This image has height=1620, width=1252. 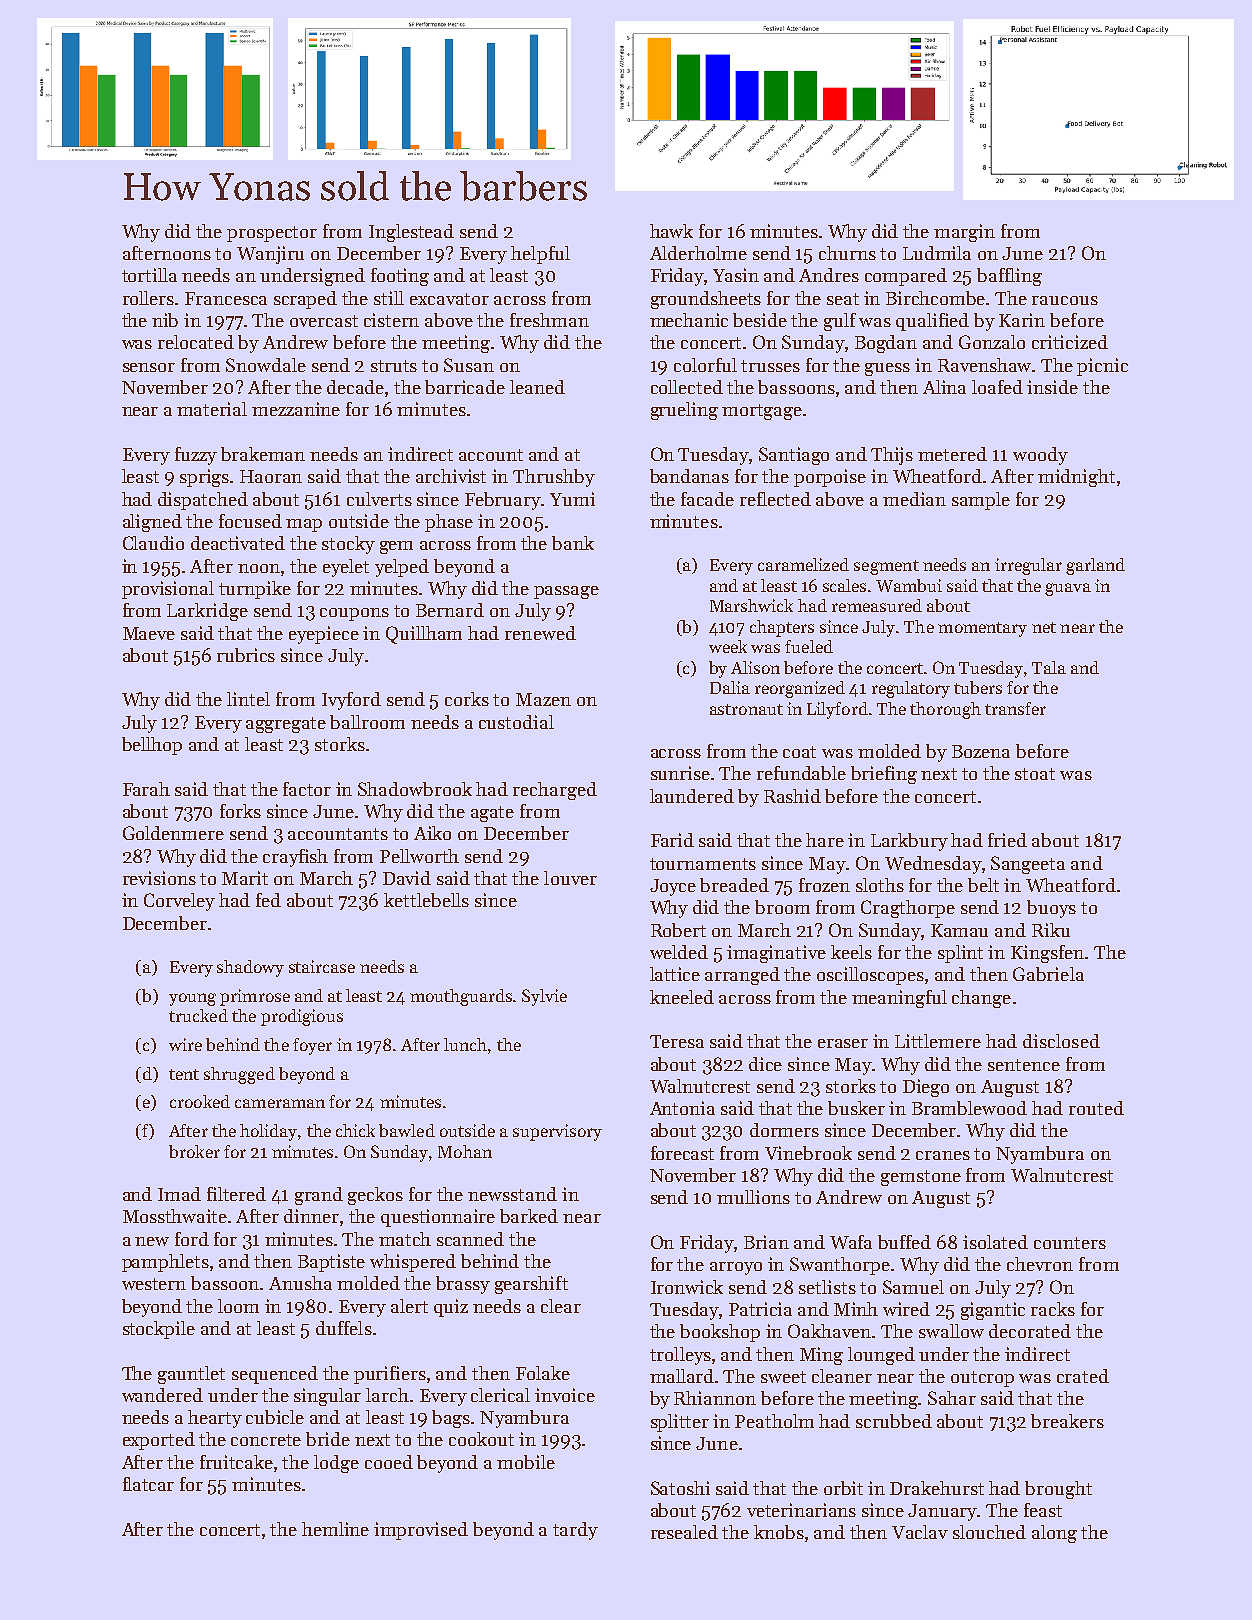 I want to click on Marit, so click(x=245, y=878).
